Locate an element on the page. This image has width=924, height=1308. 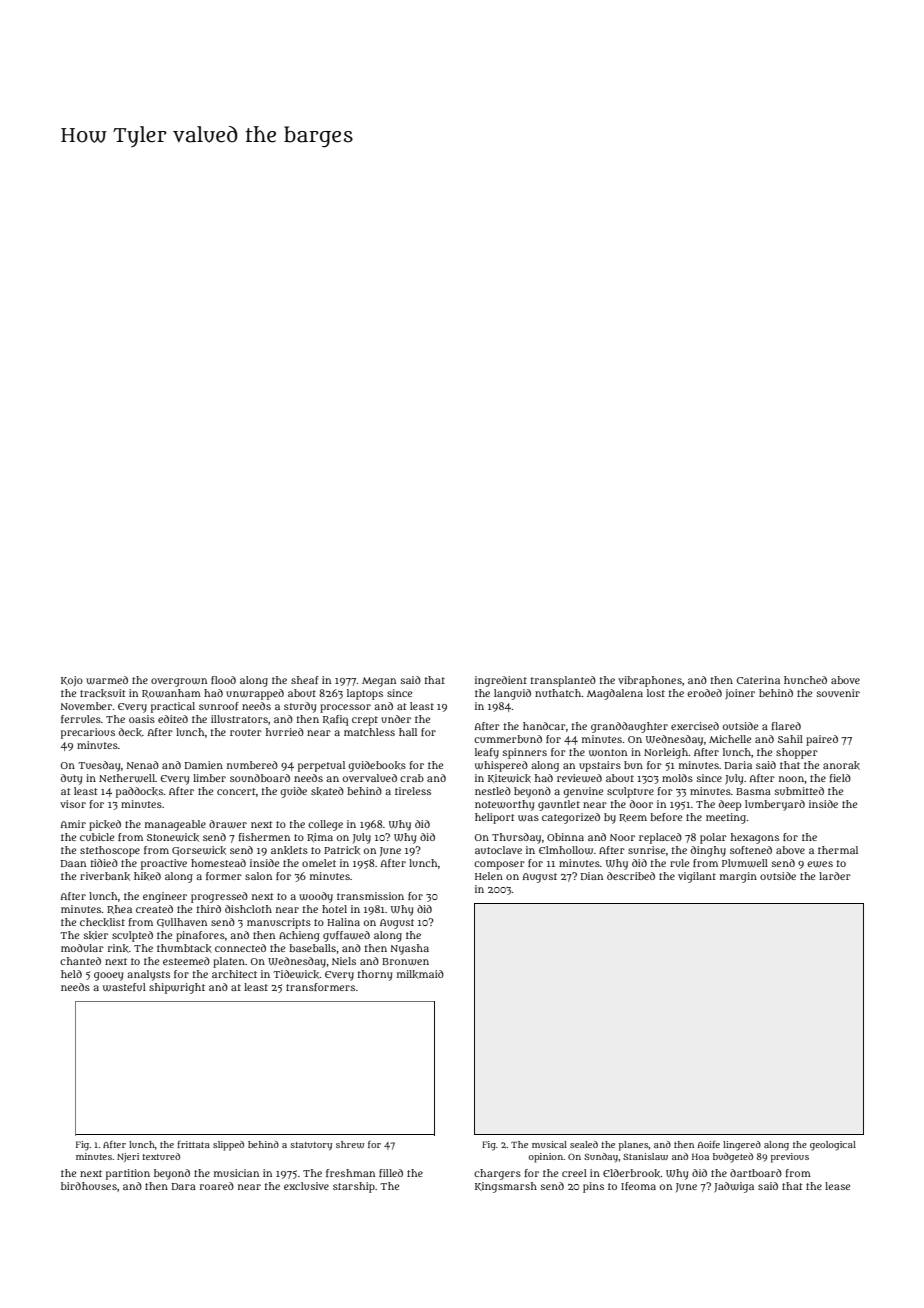
Megan is located at coordinates (379, 682).
